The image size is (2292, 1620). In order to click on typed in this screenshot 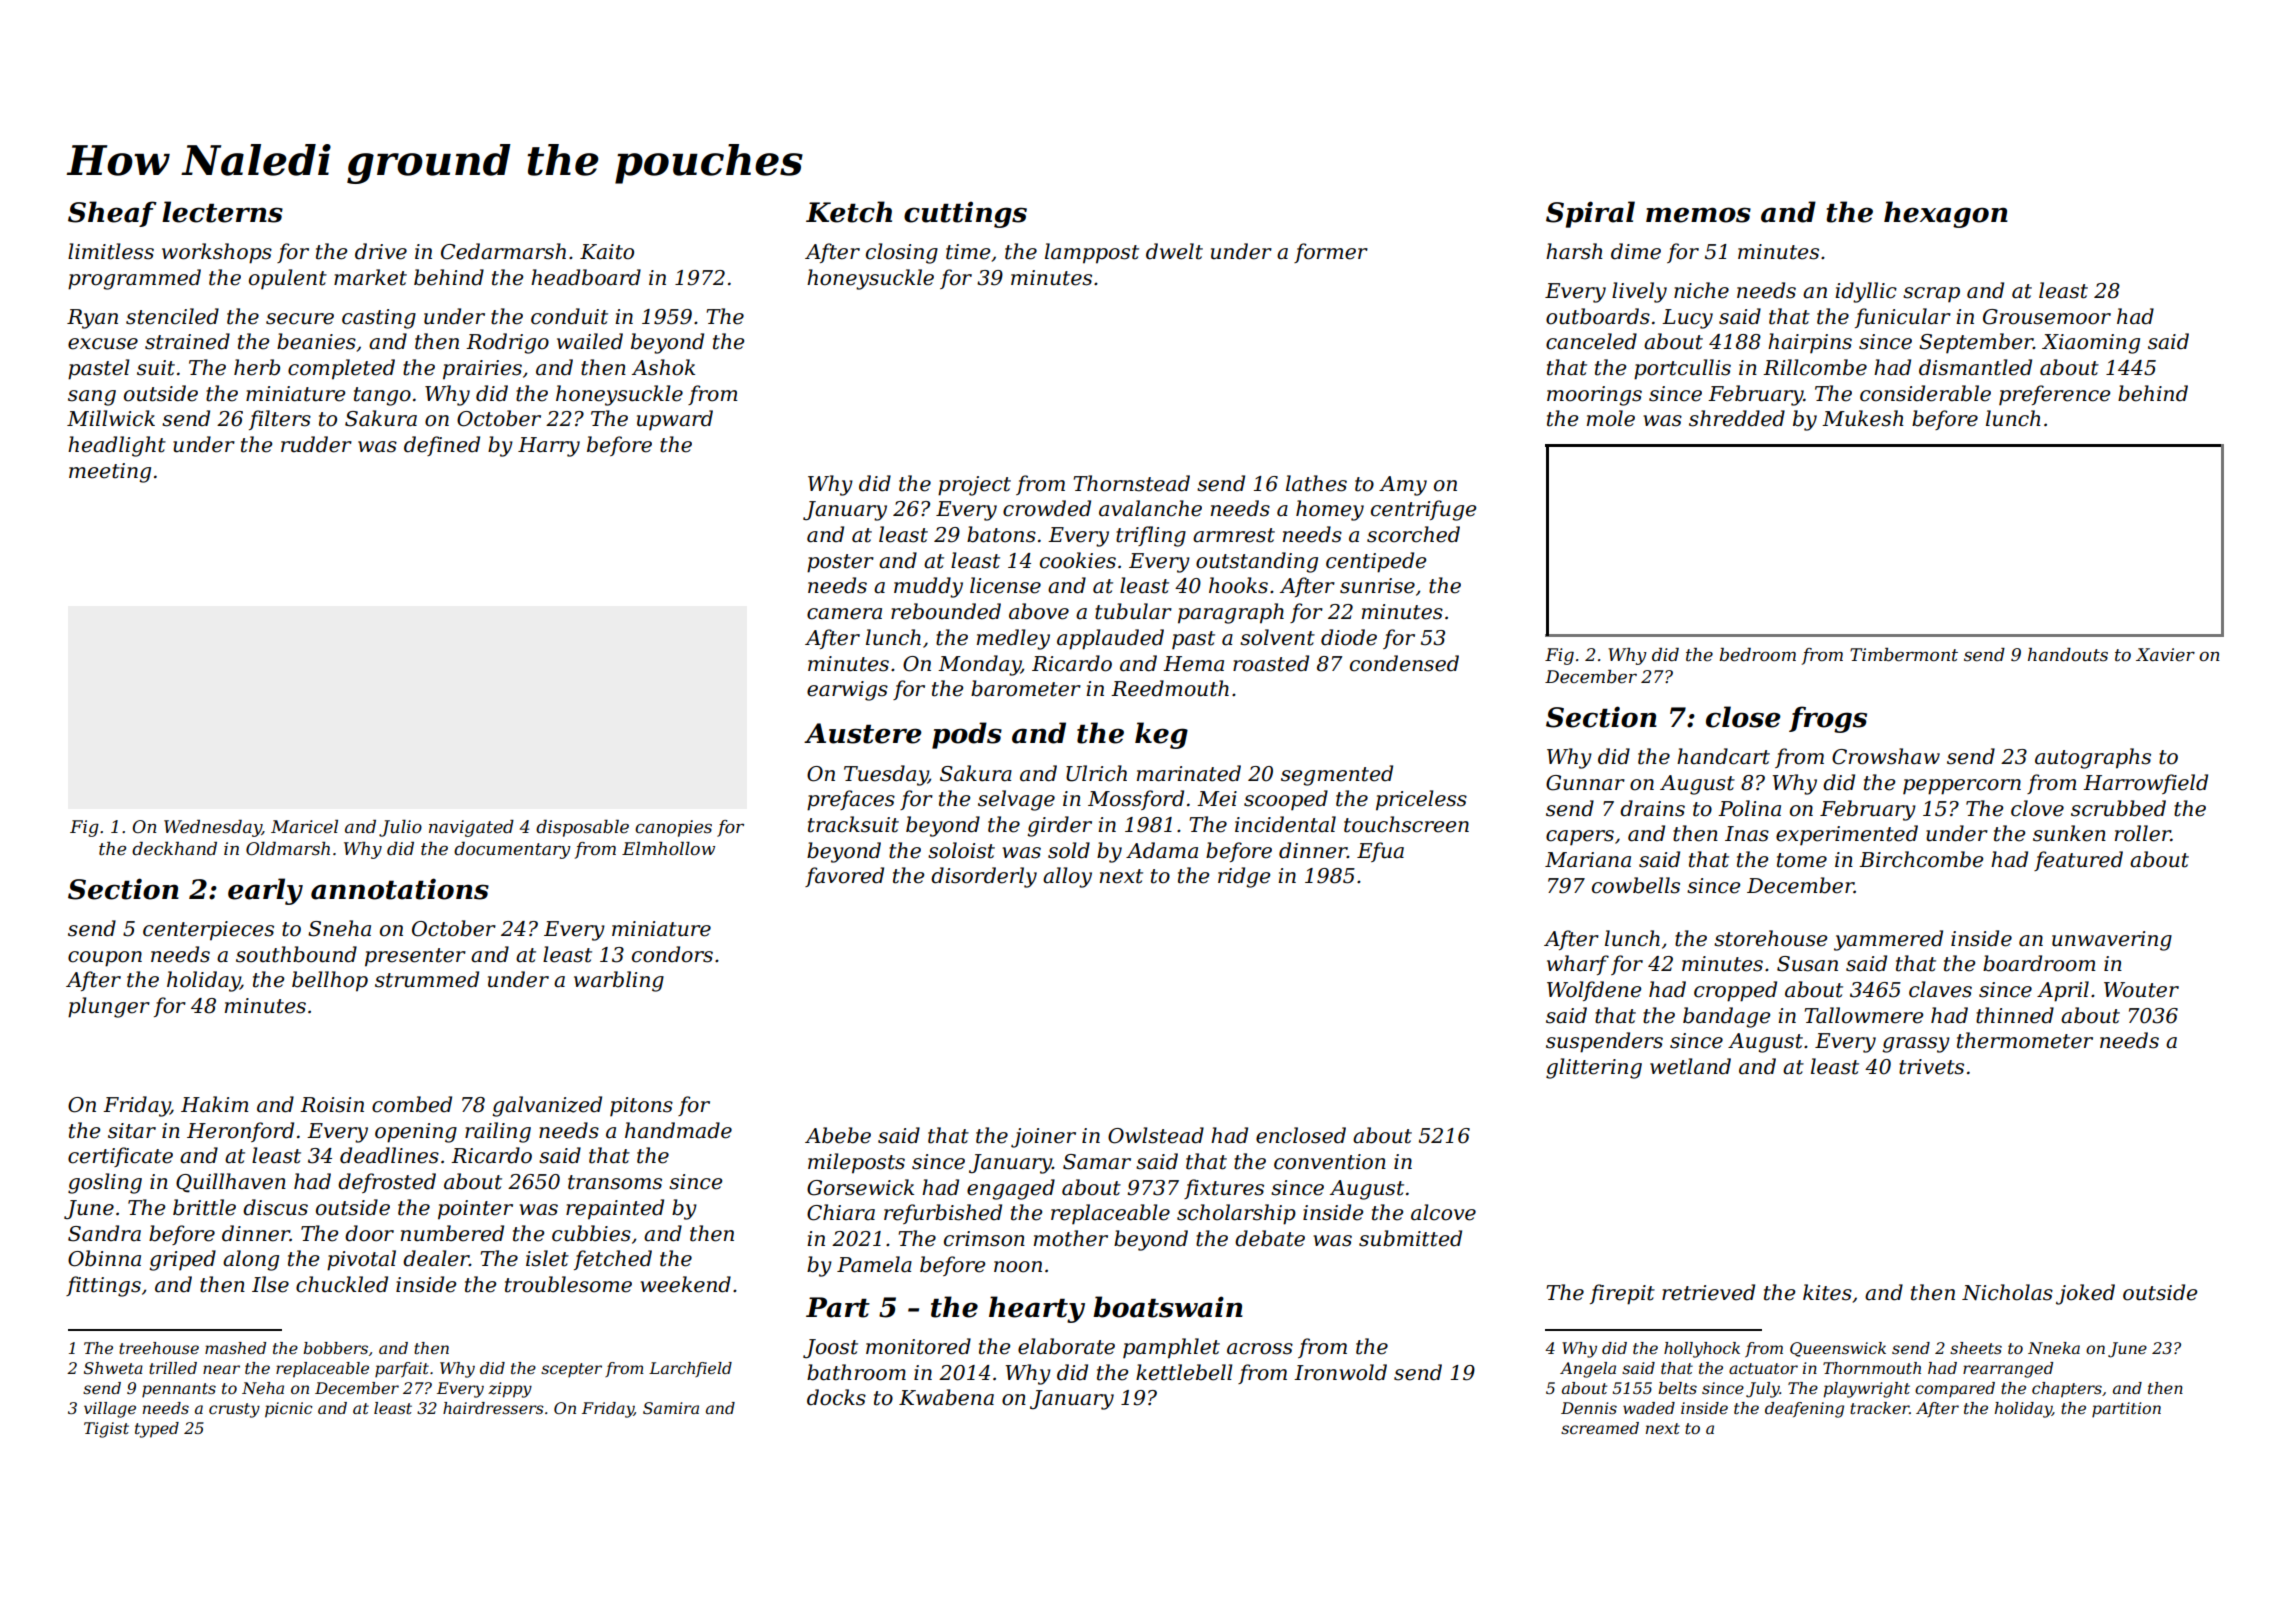, I will do `click(157, 1430)`.
